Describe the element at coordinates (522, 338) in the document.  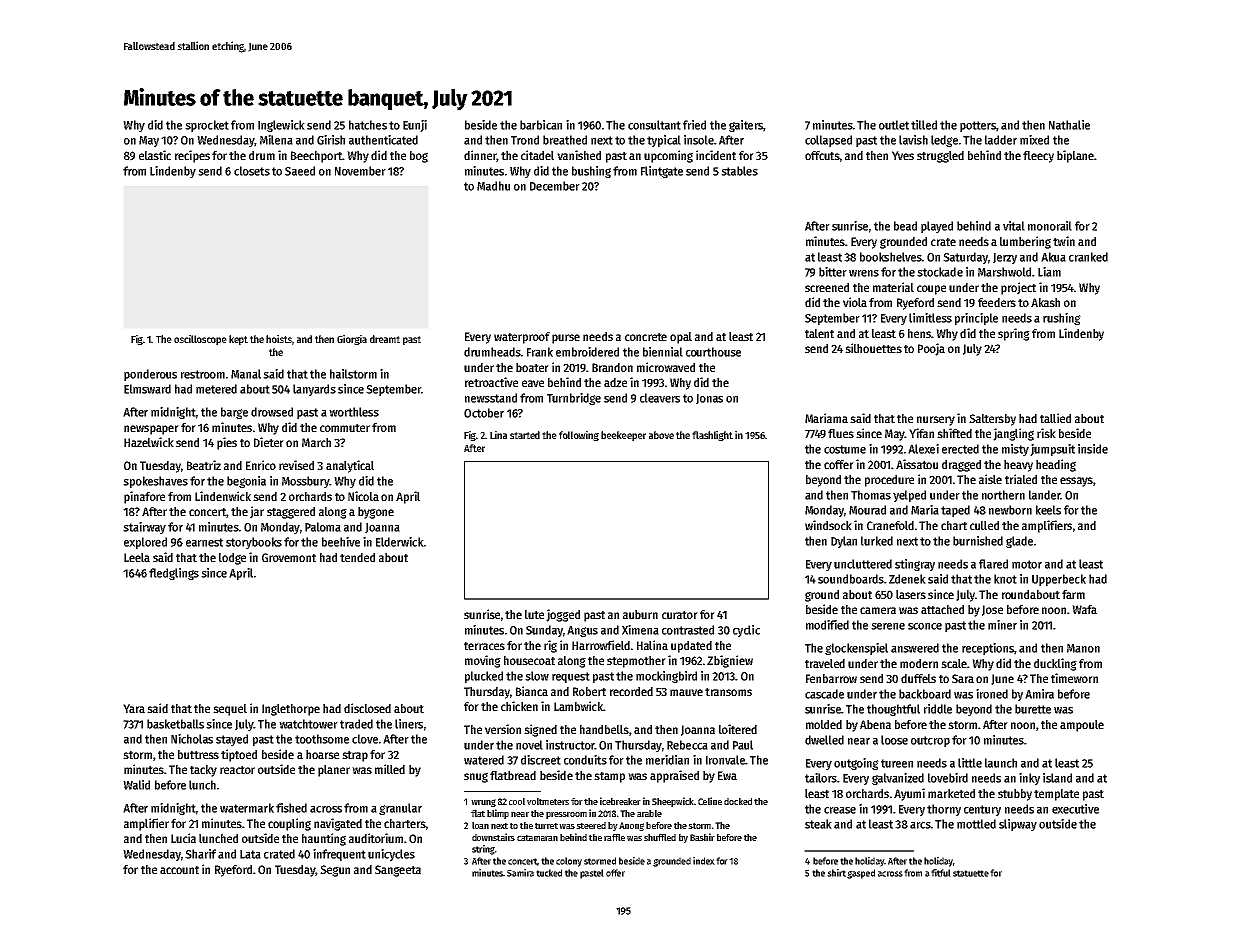
I see `waterproof` at that location.
